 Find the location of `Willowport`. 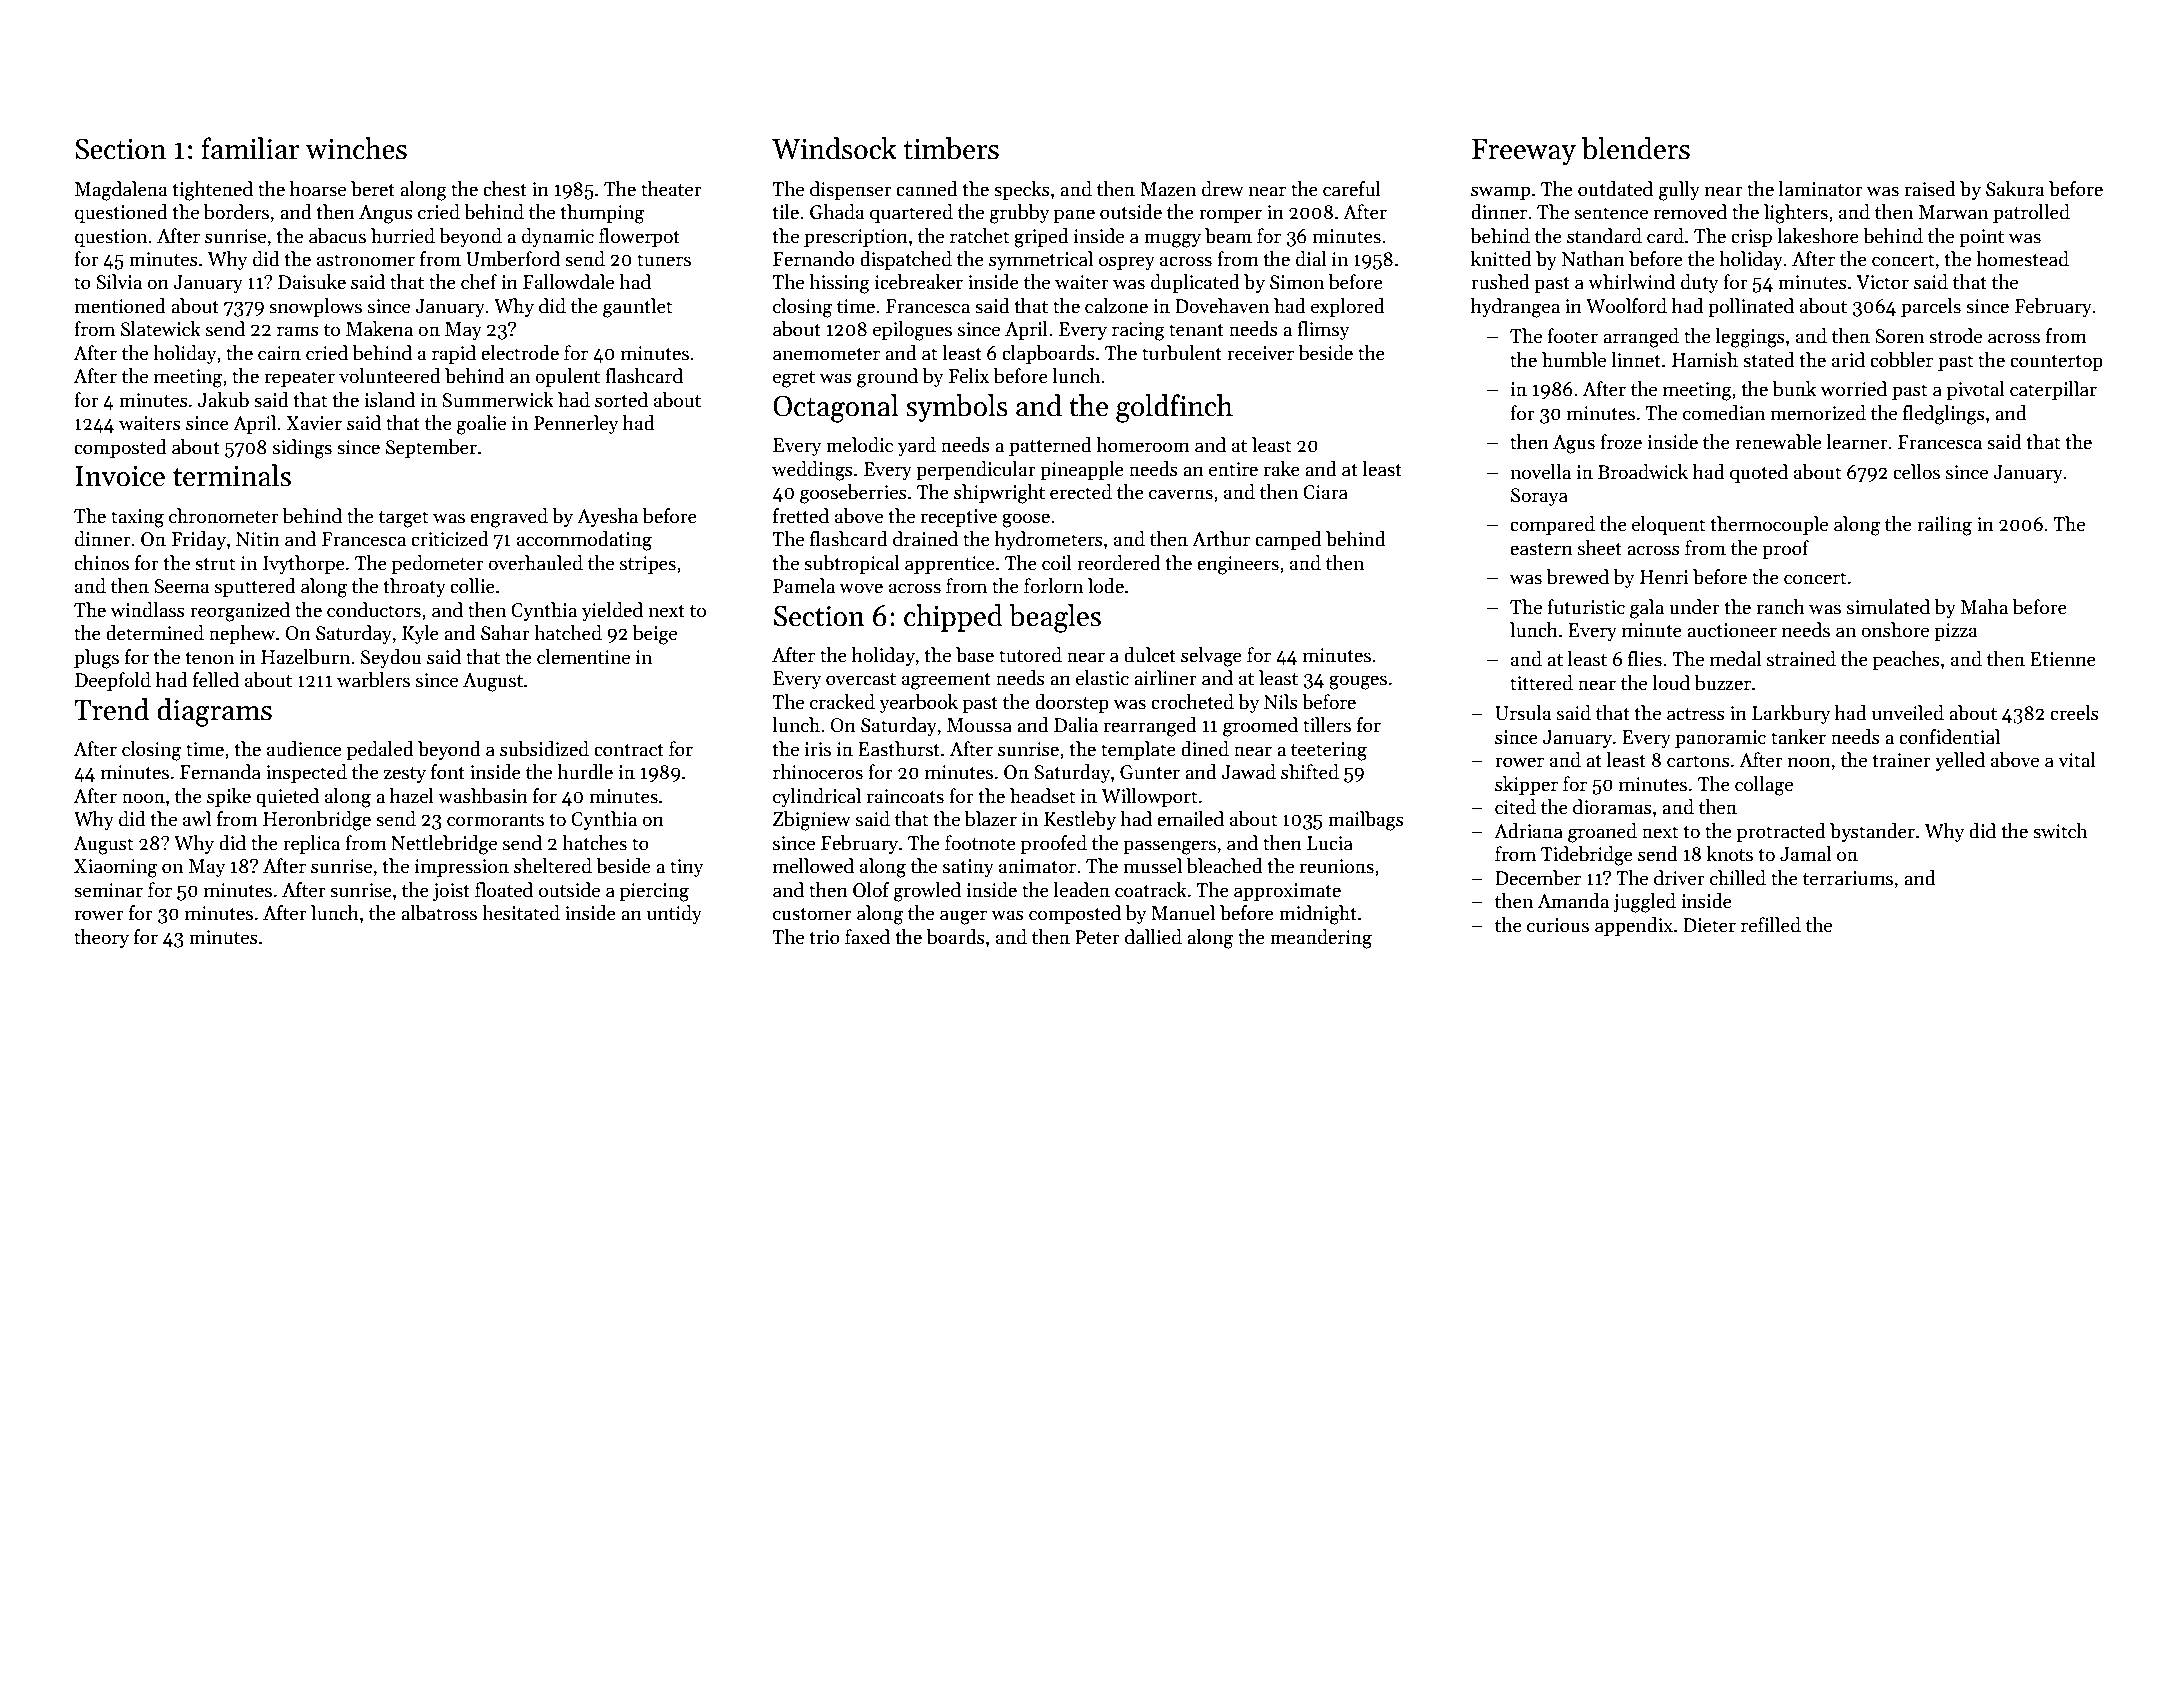

Willowport is located at coordinates (1149, 797).
